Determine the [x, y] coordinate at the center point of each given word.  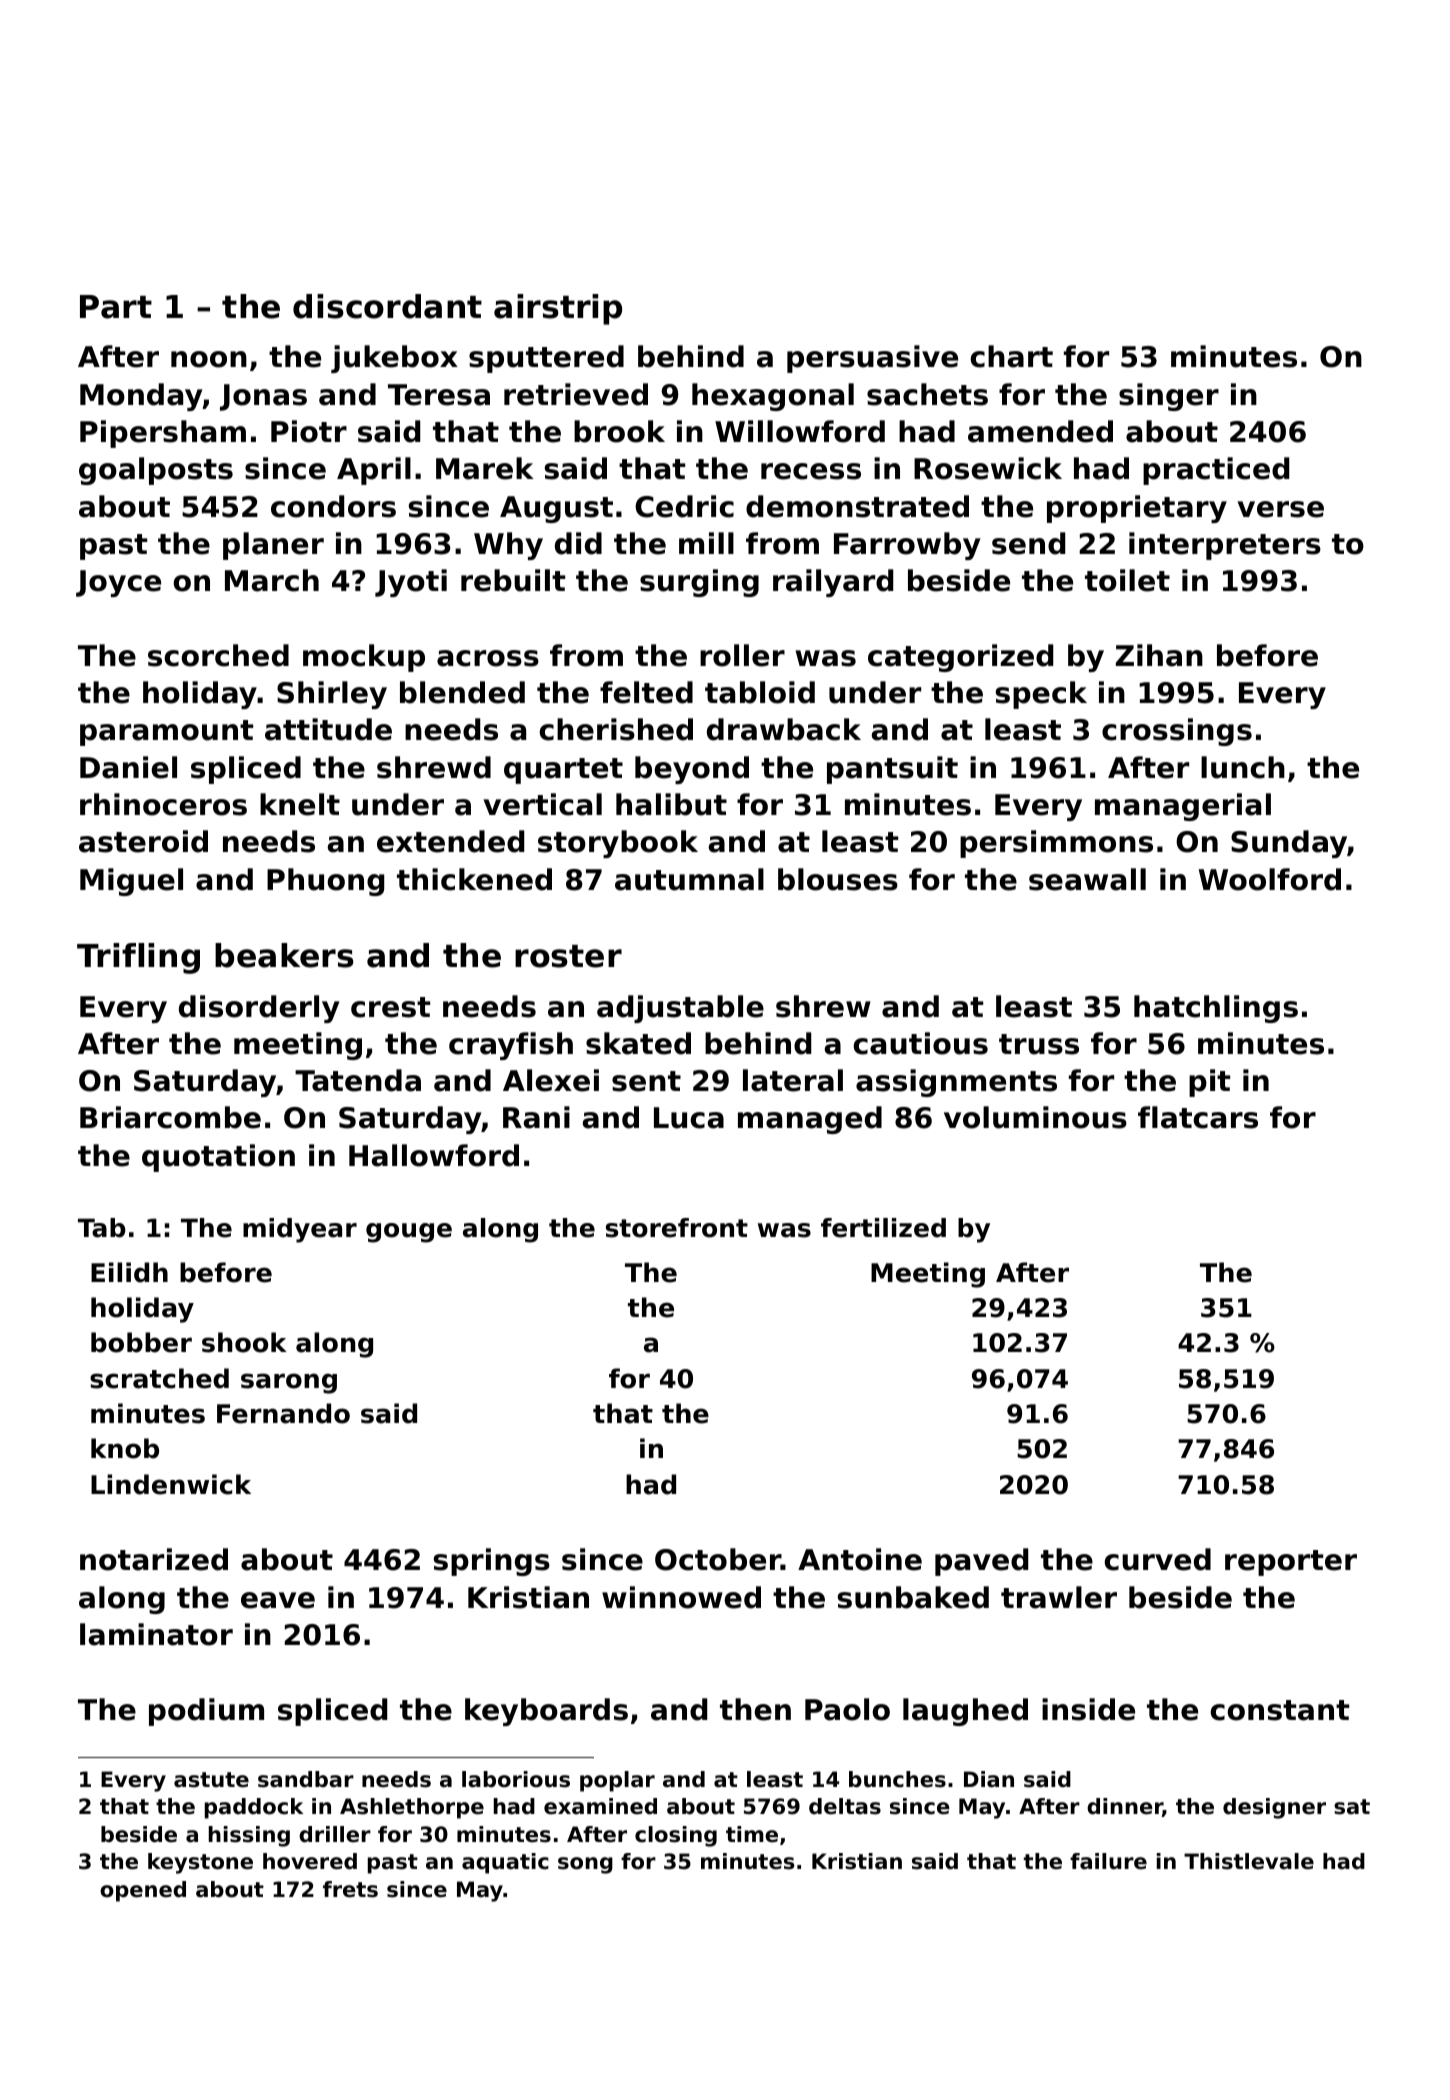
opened [143, 1891]
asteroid [143, 841]
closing [676, 1836]
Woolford [1270, 879]
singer [1169, 397]
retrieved [576, 394]
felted [646, 692]
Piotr [309, 431]
